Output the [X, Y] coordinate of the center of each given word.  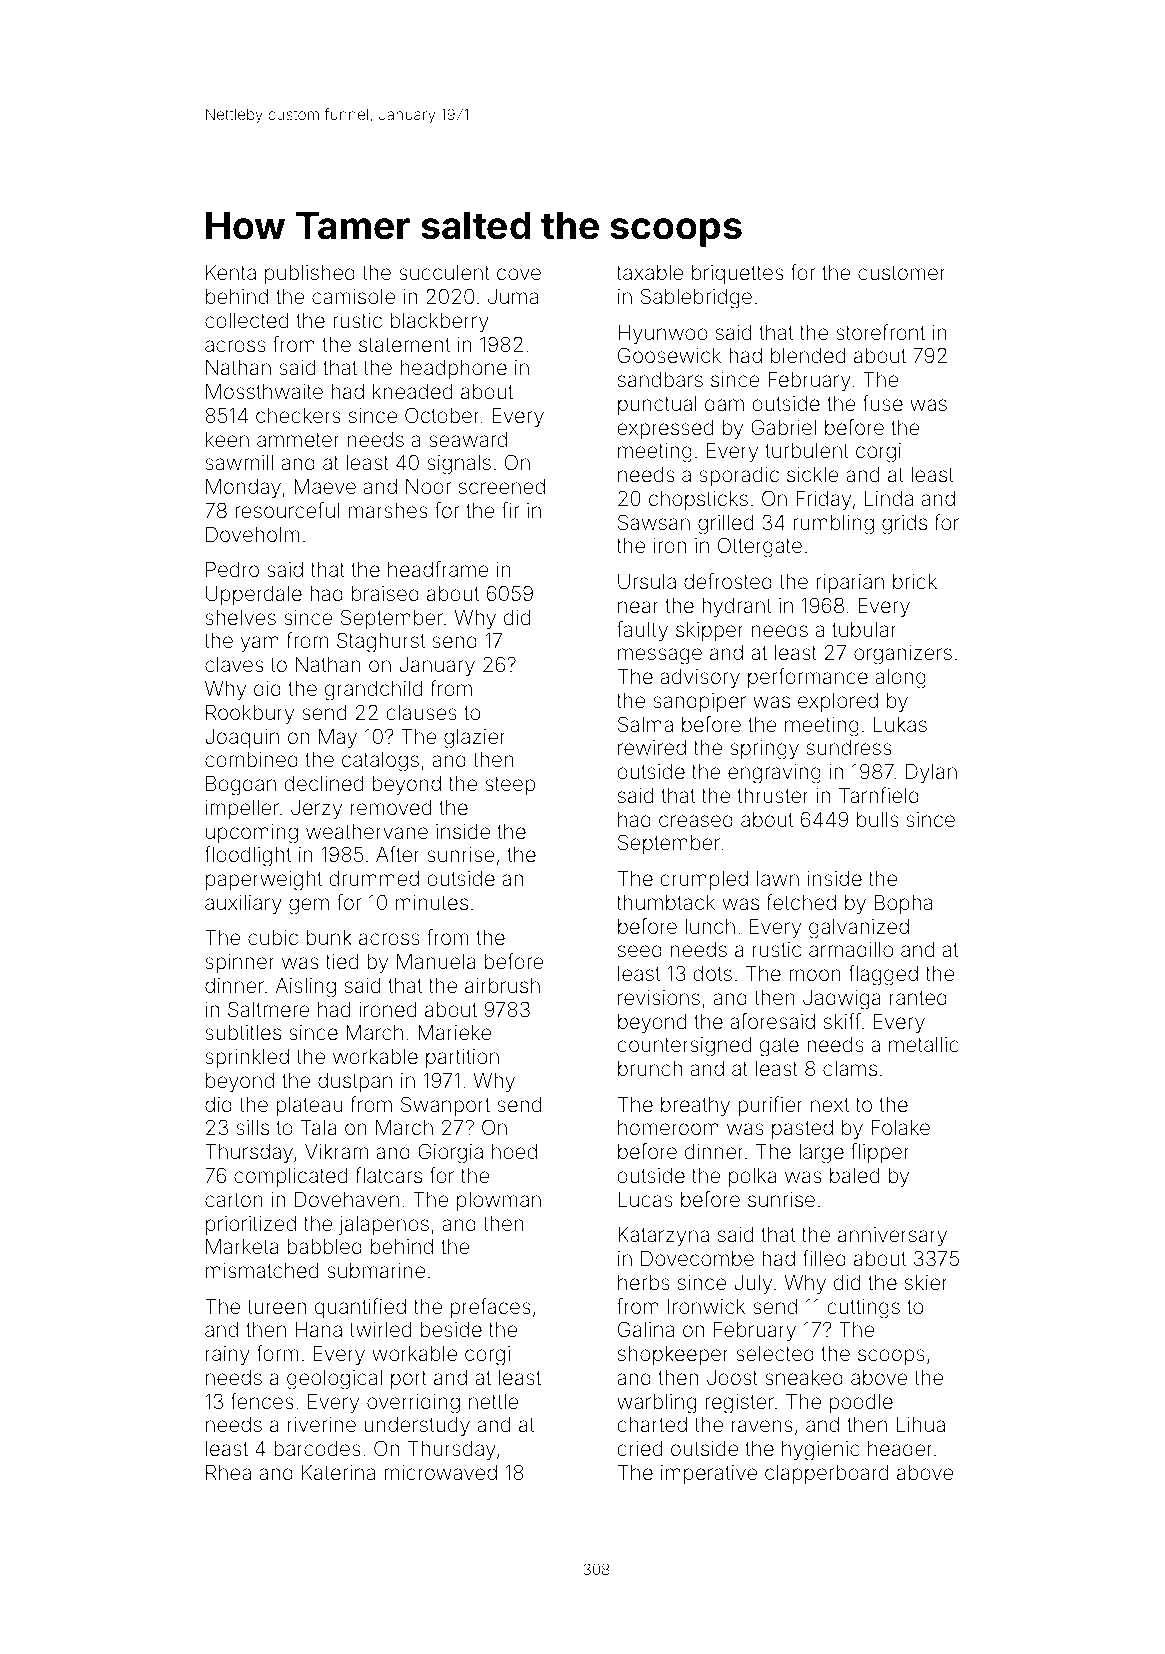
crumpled [704, 880]
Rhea [228, 1472]
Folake [900, 1127]
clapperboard [826, 1474]
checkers [298, 415]
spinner [240, 963]
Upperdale [254, 595]
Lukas [900, 724]
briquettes [737, 274]
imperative [709, 1474]
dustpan [355, 1082]
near [638, 607]
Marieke [454, 1032]
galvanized [859, 929]
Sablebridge [696, 298]
